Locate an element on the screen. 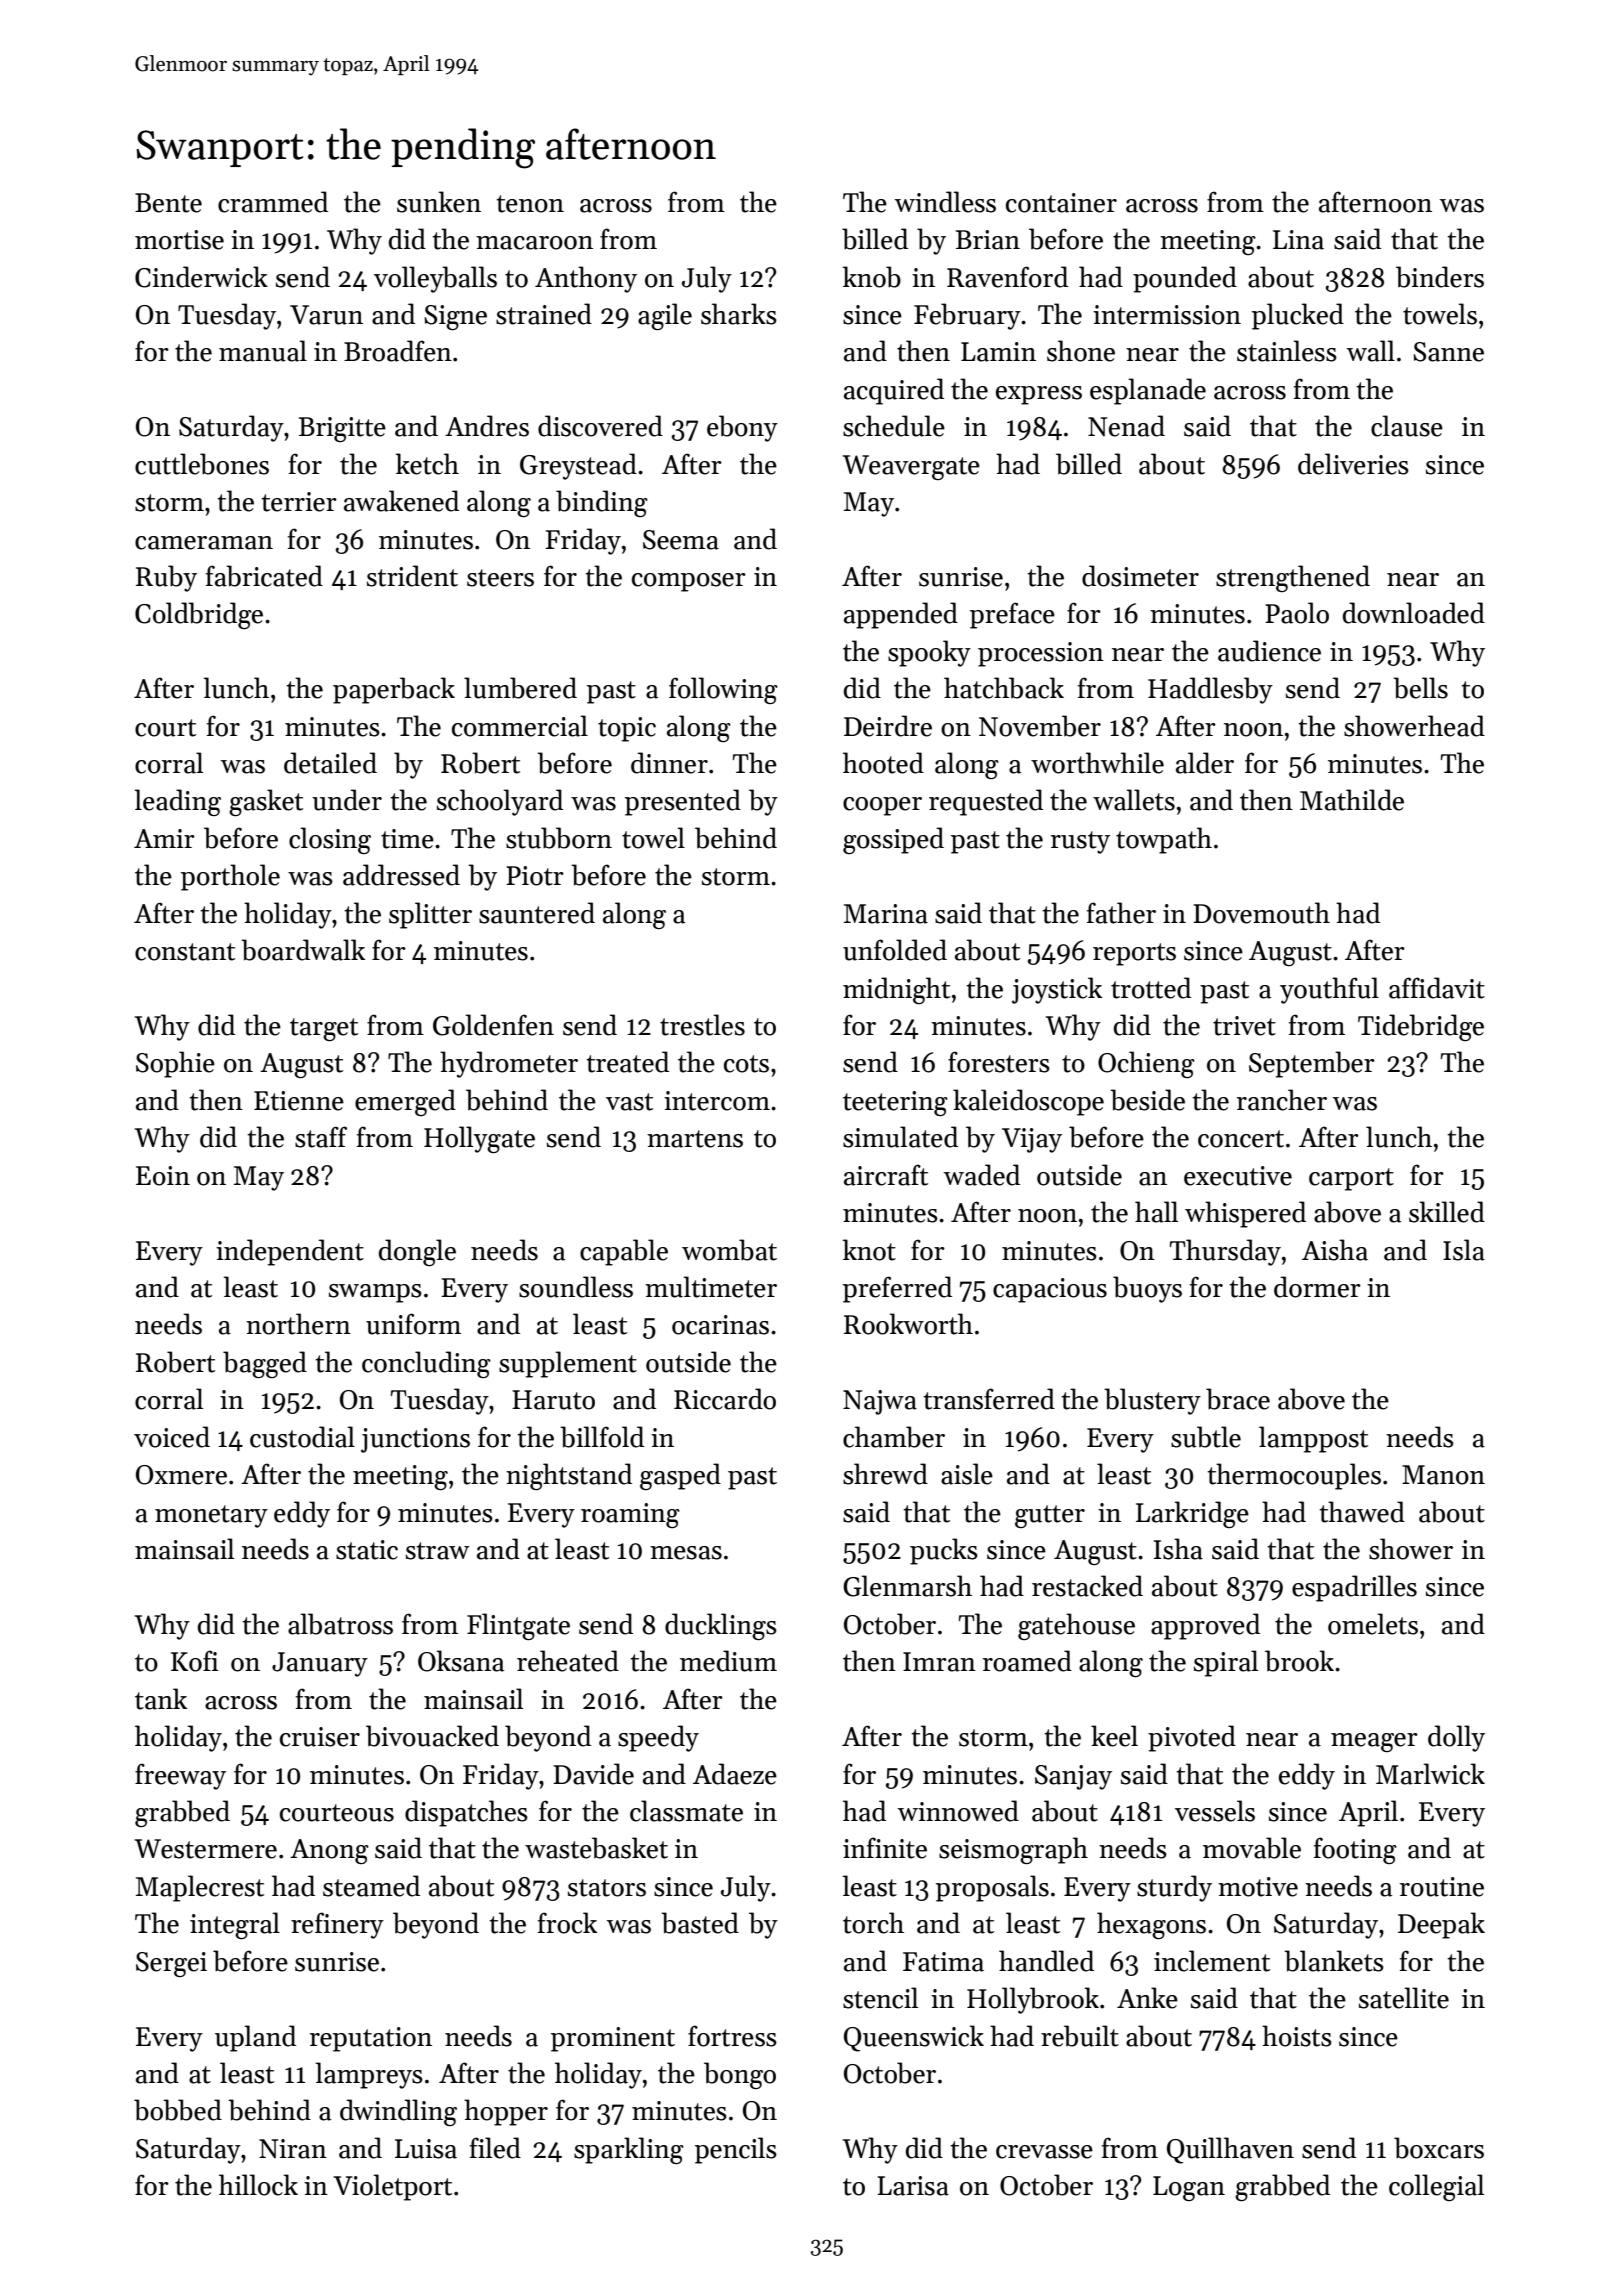 This screenshot has width=1620, height=2292. Lina is located at coordinates (1298, 240).
